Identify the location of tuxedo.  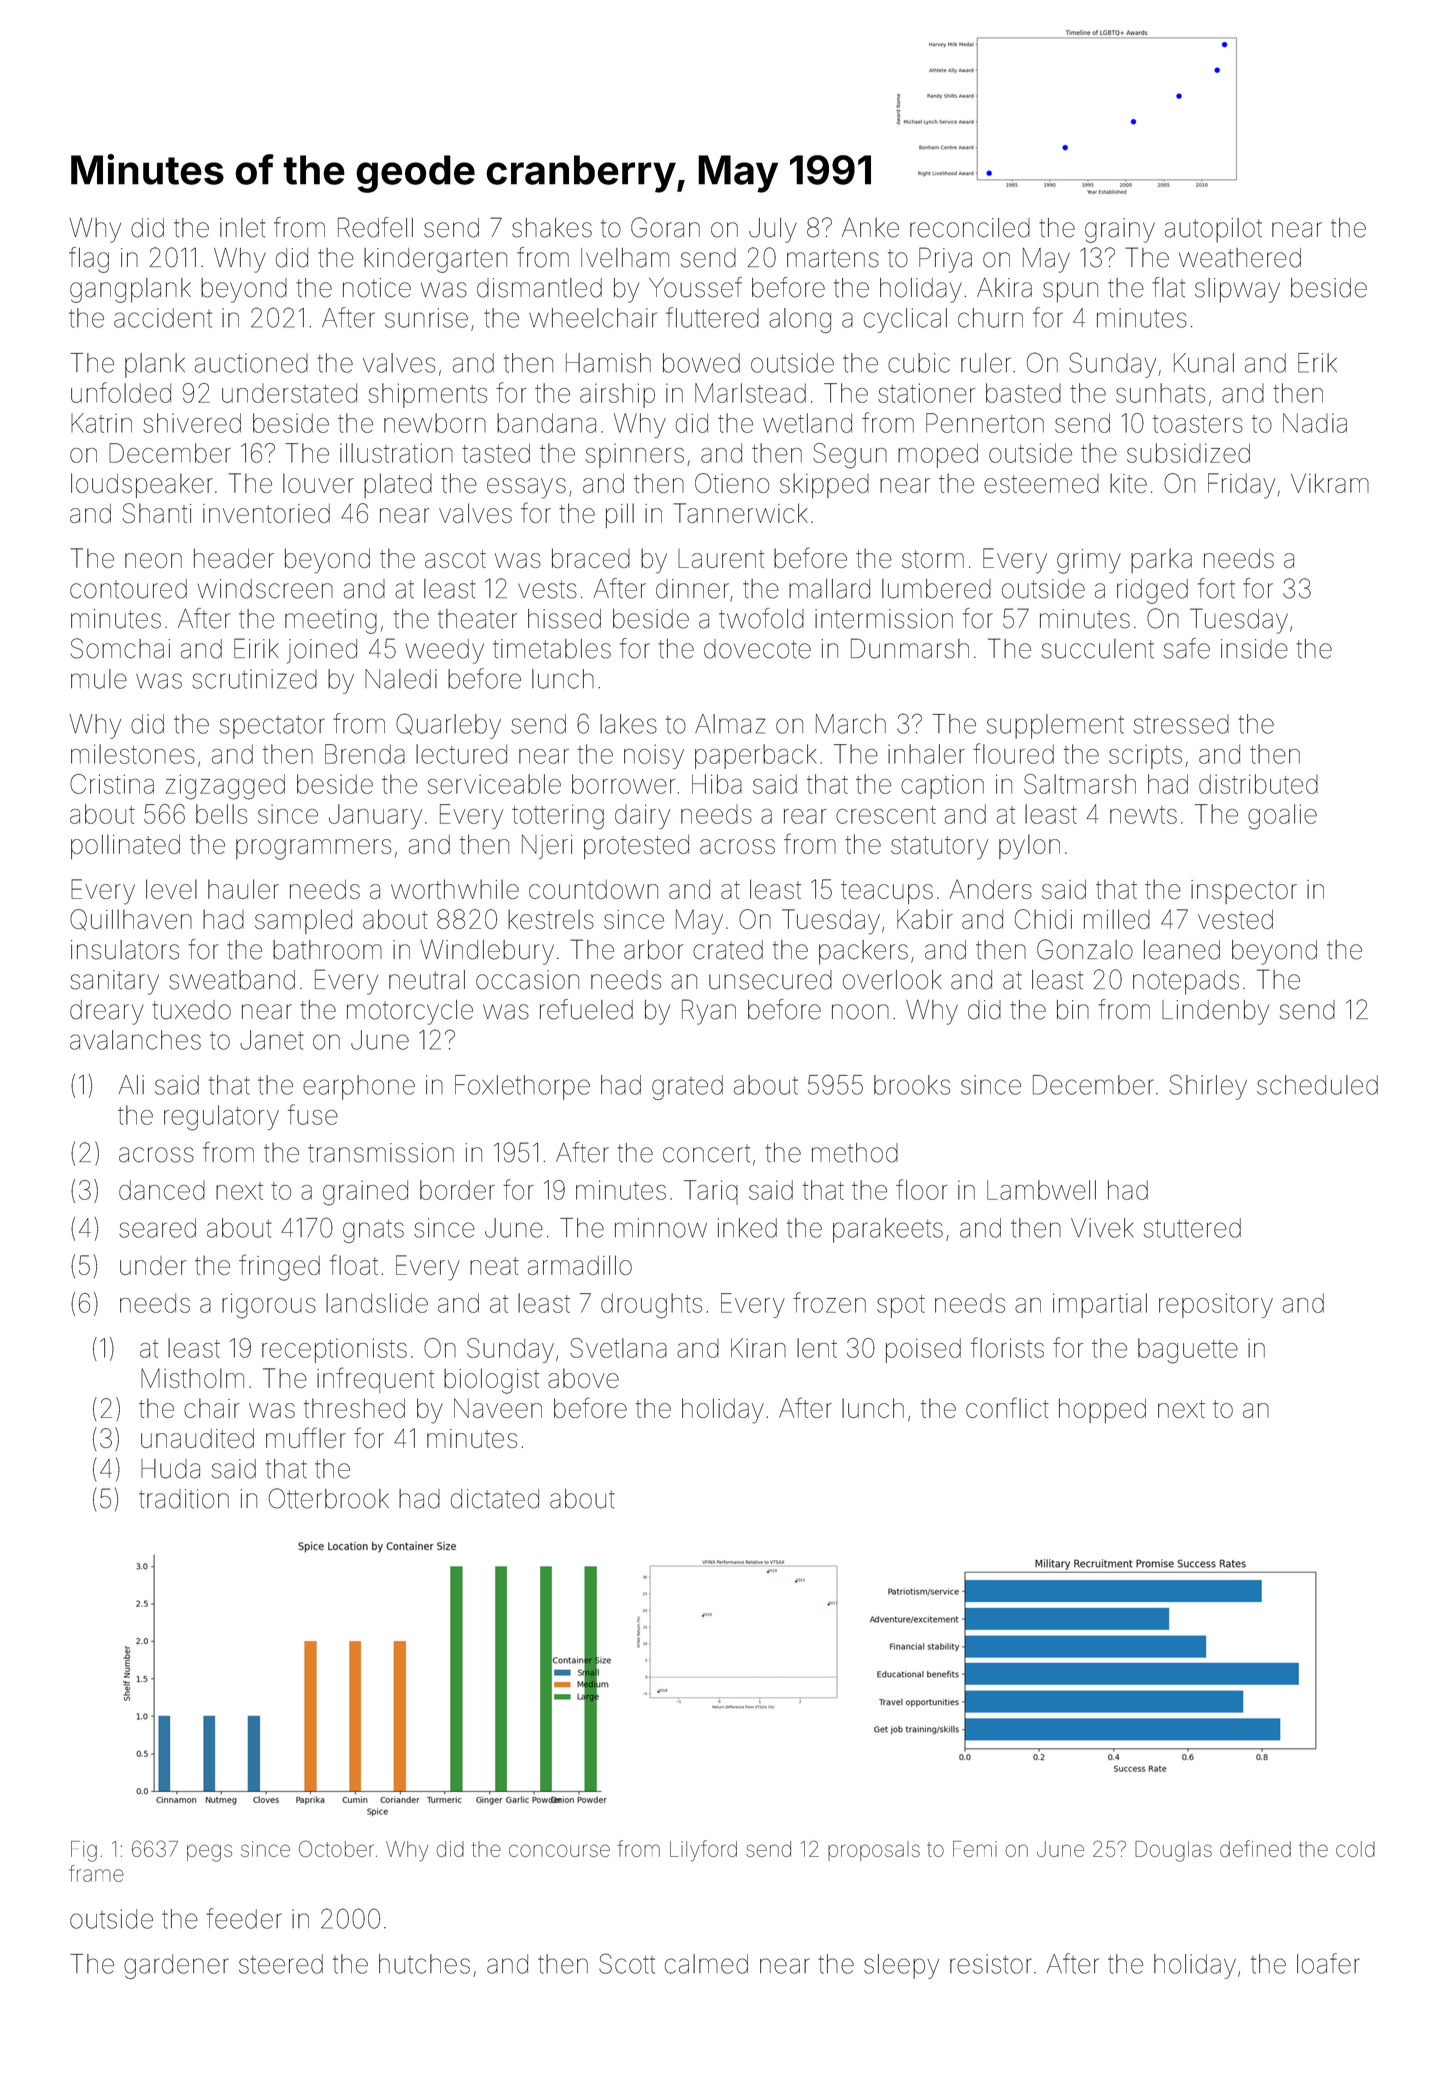
(191, 1010).
